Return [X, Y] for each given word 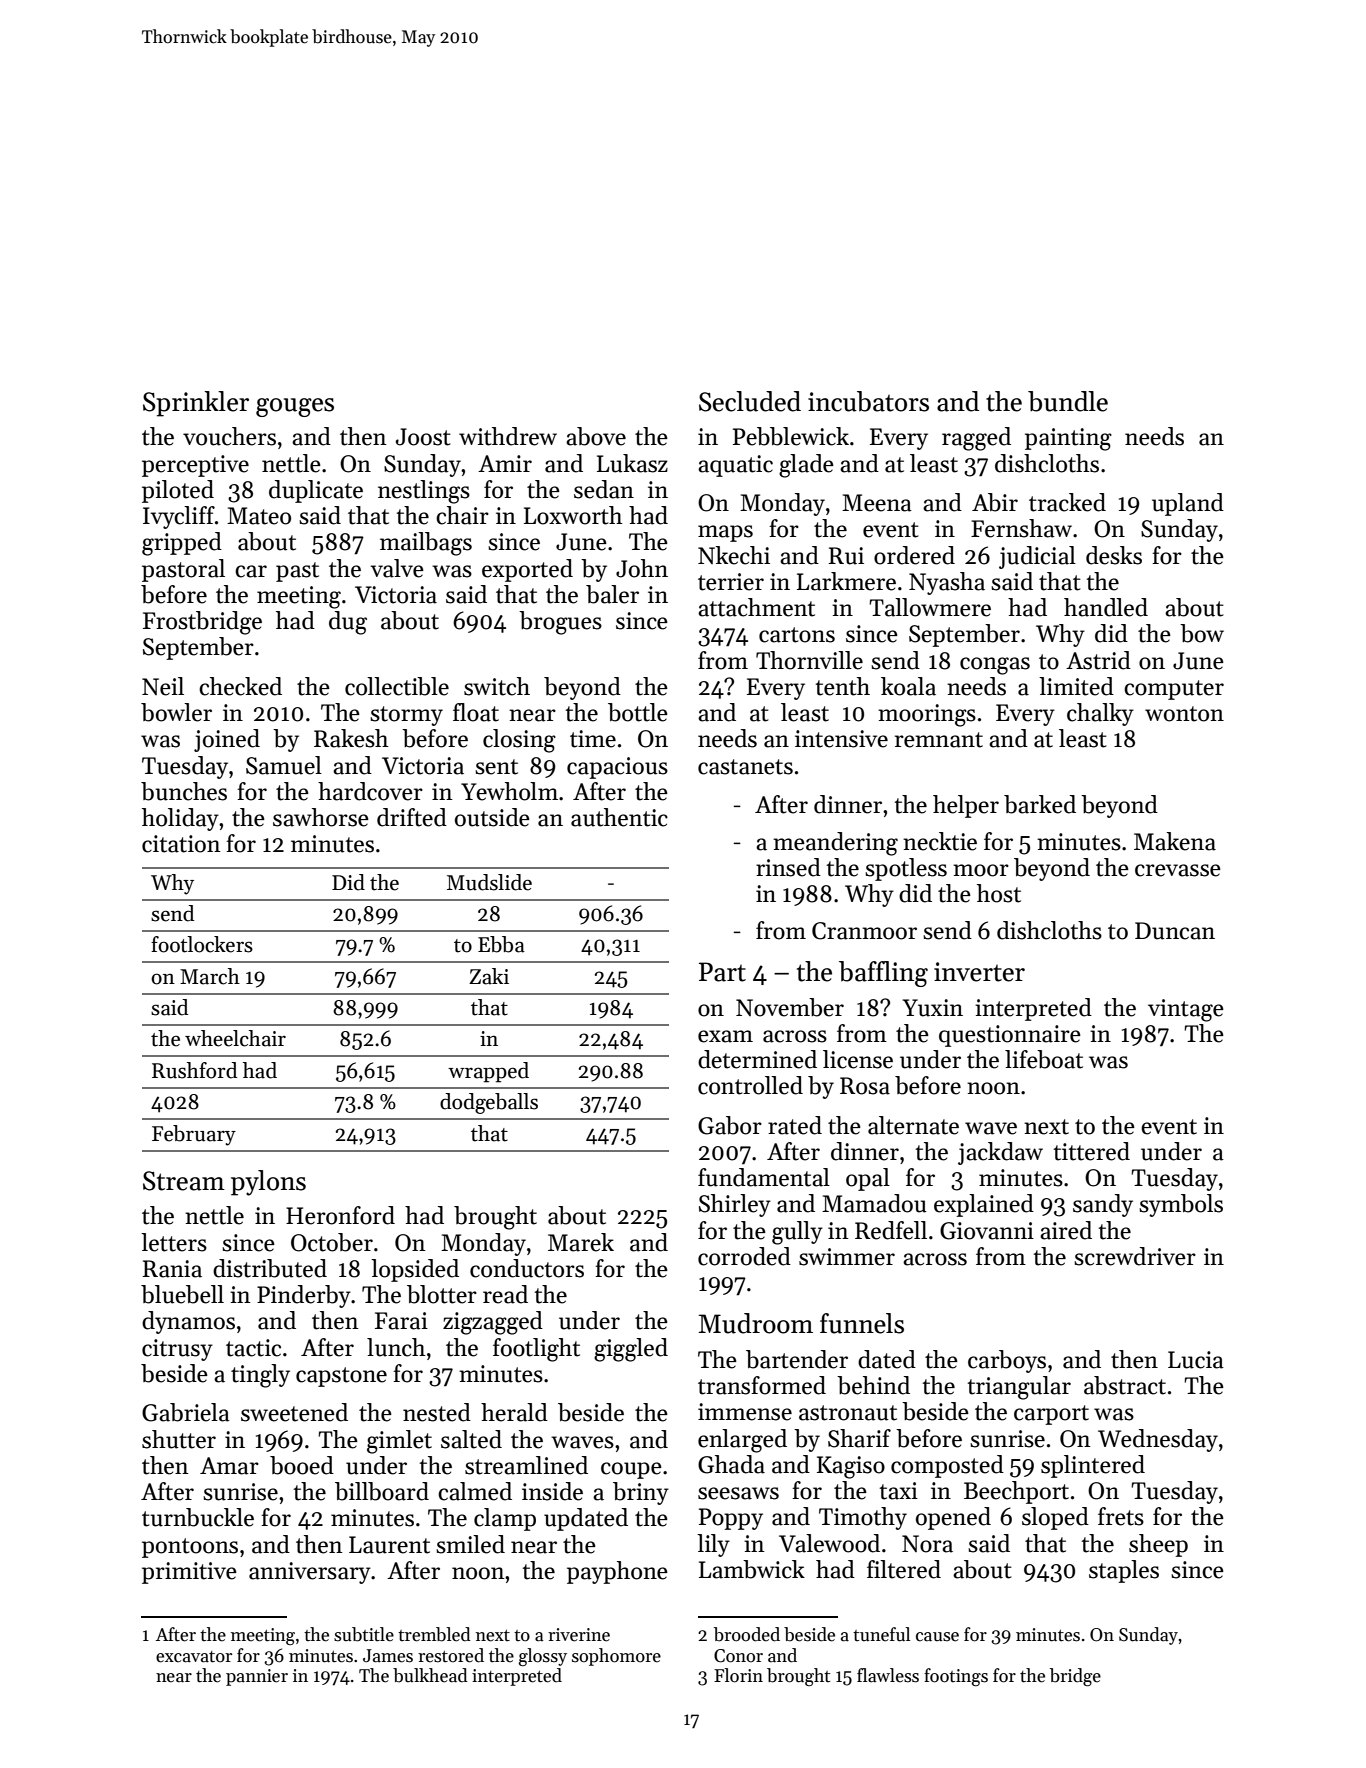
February [194, 1135]
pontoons [190, 1548]
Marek [581, 1242]
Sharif [859, 1438]
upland [1188, 504]
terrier [731, 582]
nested [437, 1412]
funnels [862, 1323]
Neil [163, 686]
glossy [543, 1657]
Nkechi [734, 555]
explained [984, 1205]
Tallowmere [930, 607]
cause [937, 1637]
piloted [178, 491]
